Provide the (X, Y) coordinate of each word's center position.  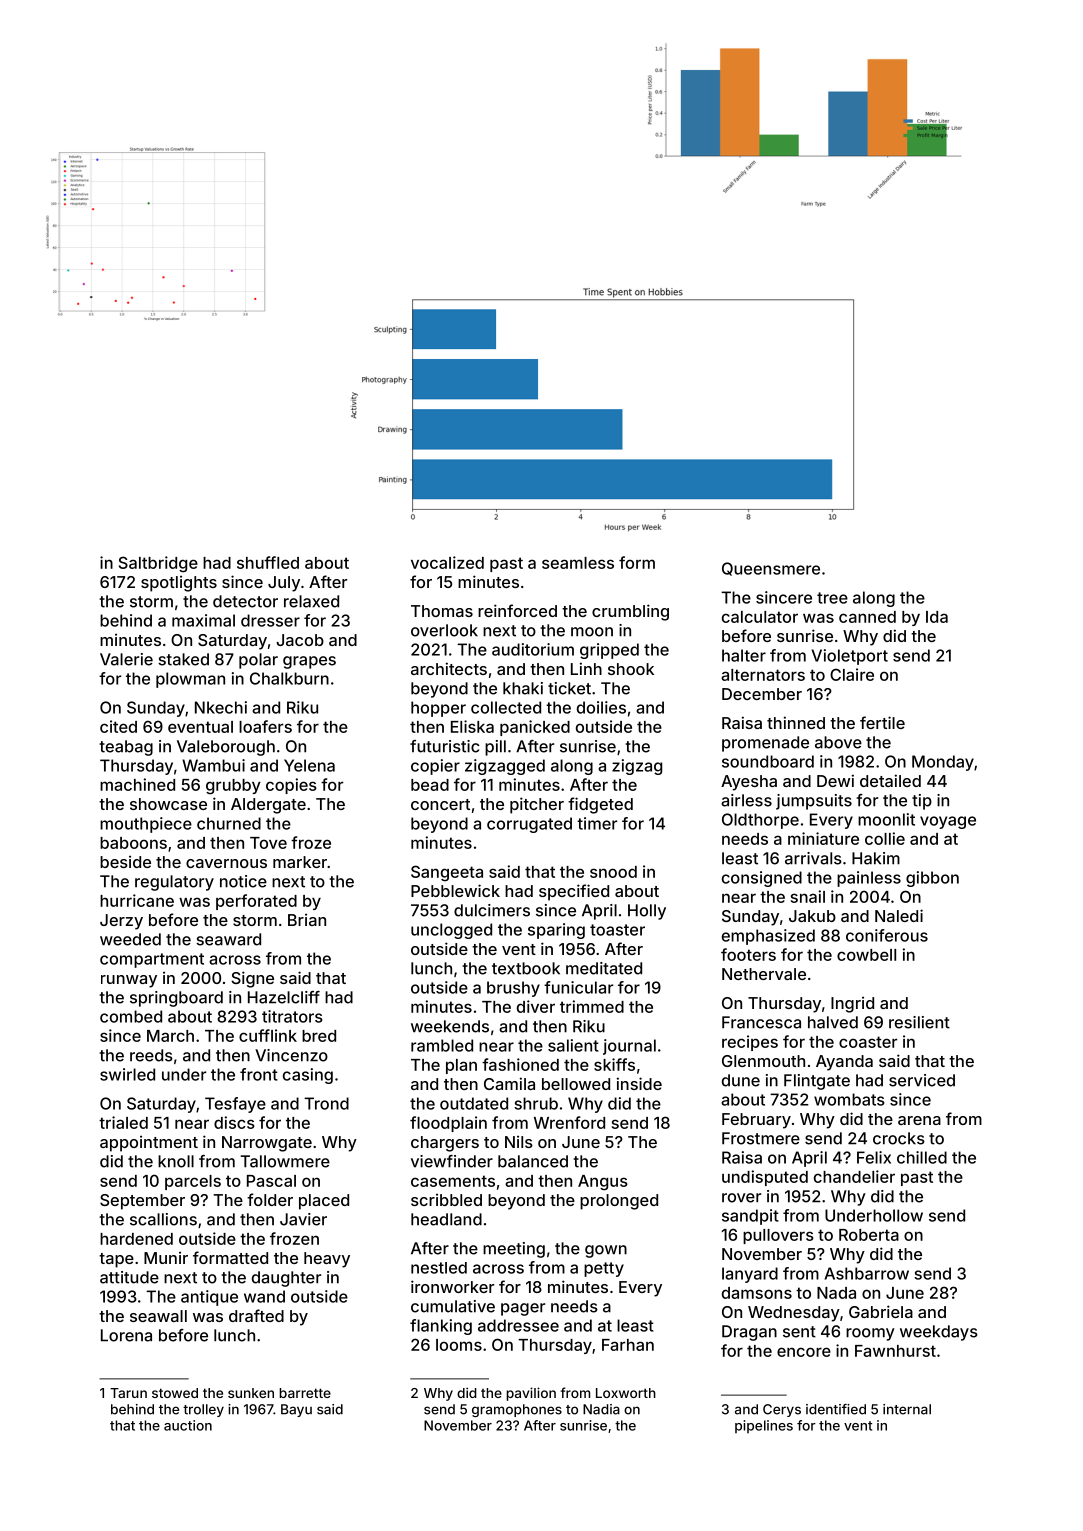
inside (639, 1083)
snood (613, 872)
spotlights (179, 583)
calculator (760, 617)
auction (188, 1425)
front (259, 1074)
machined (137, 784)
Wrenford (569, 1122)
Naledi (899, 915)
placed (324, 1202)
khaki (523, 688)
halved (833, 1022)
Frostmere (761, 1138)
